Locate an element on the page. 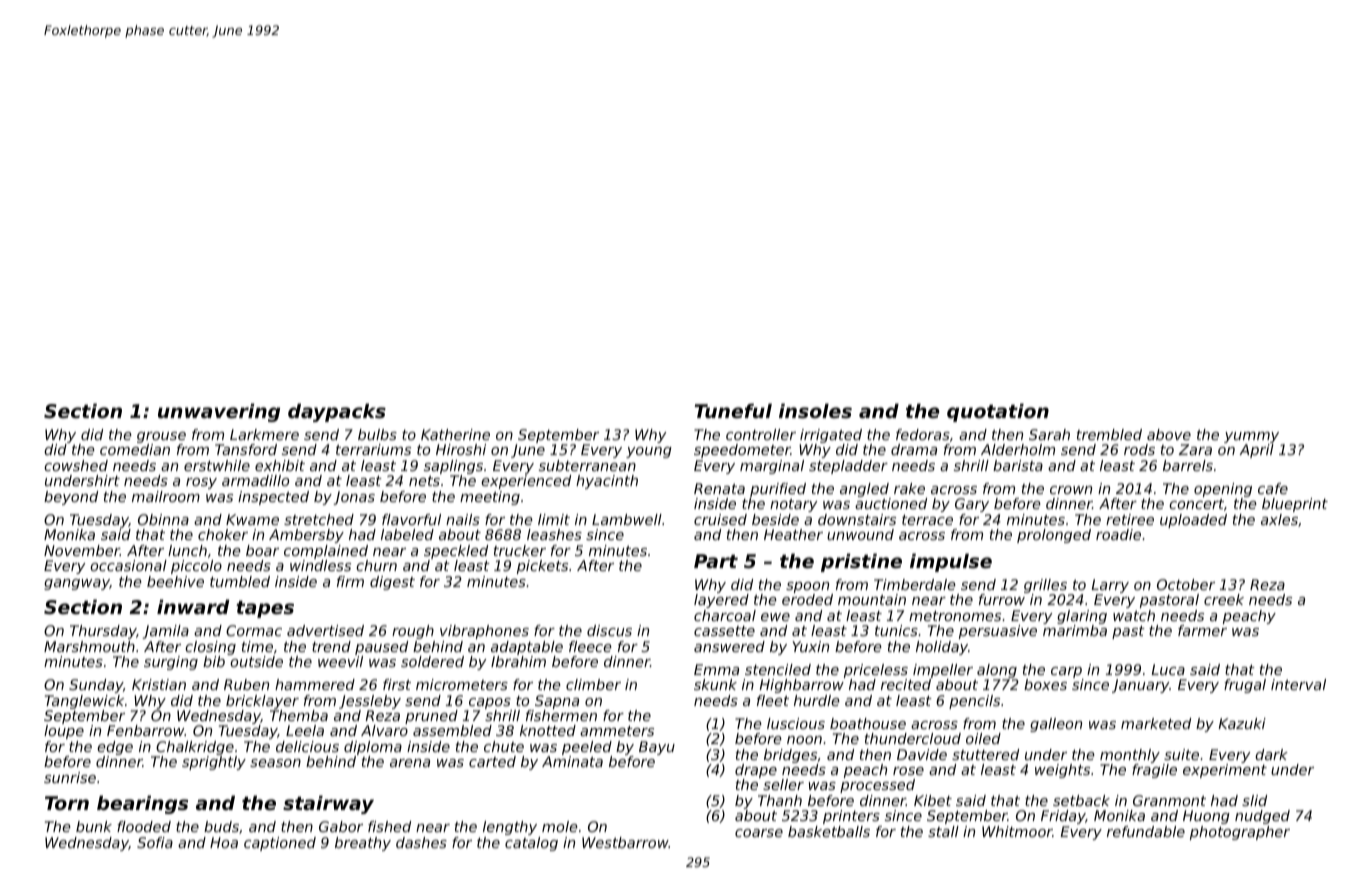 Image resolution: width=1372 pixels, height=887 pixels. hammered is located at coordinates (315, 684).
